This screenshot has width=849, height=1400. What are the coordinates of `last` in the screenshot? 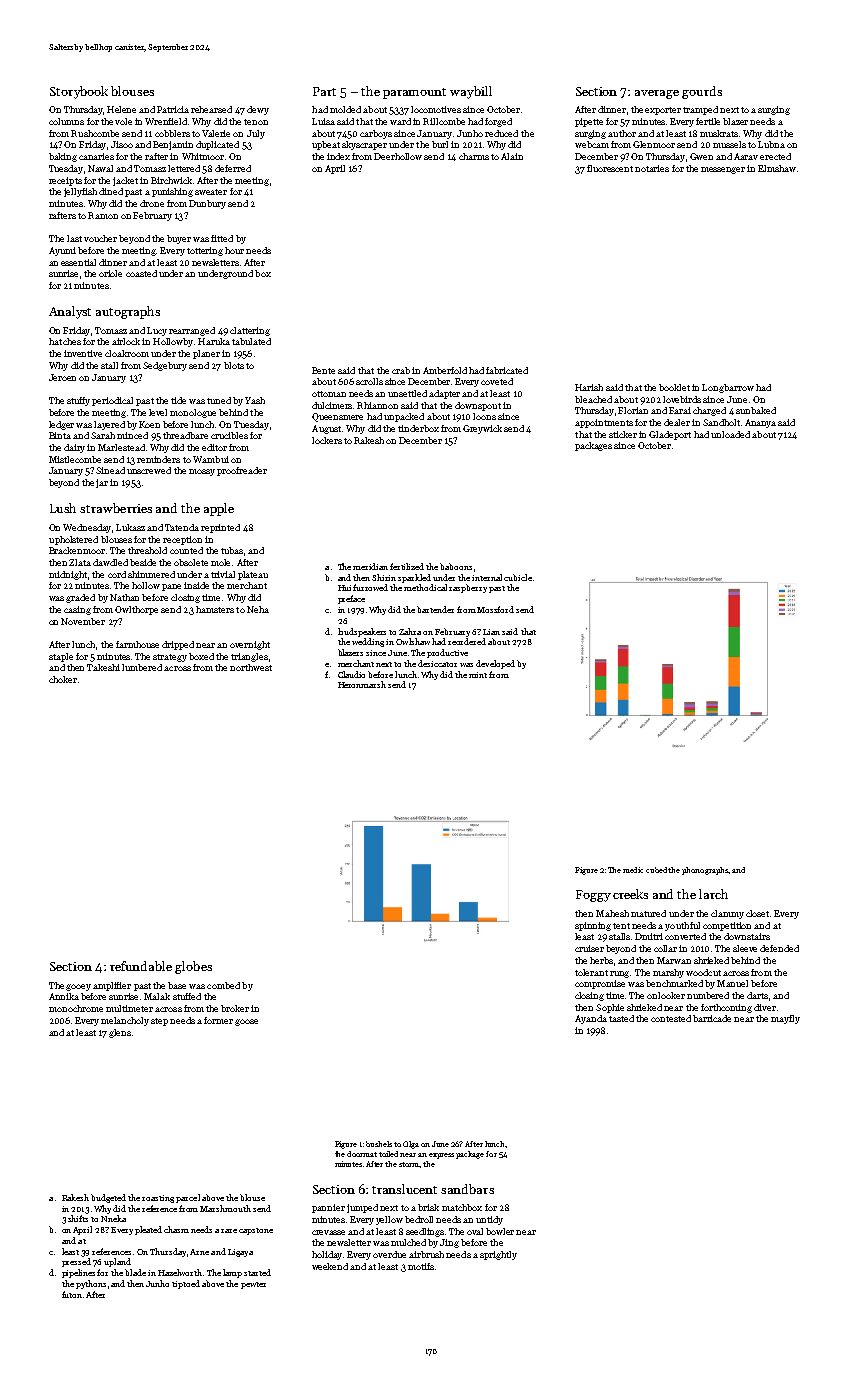 It's located at (74, 238).
